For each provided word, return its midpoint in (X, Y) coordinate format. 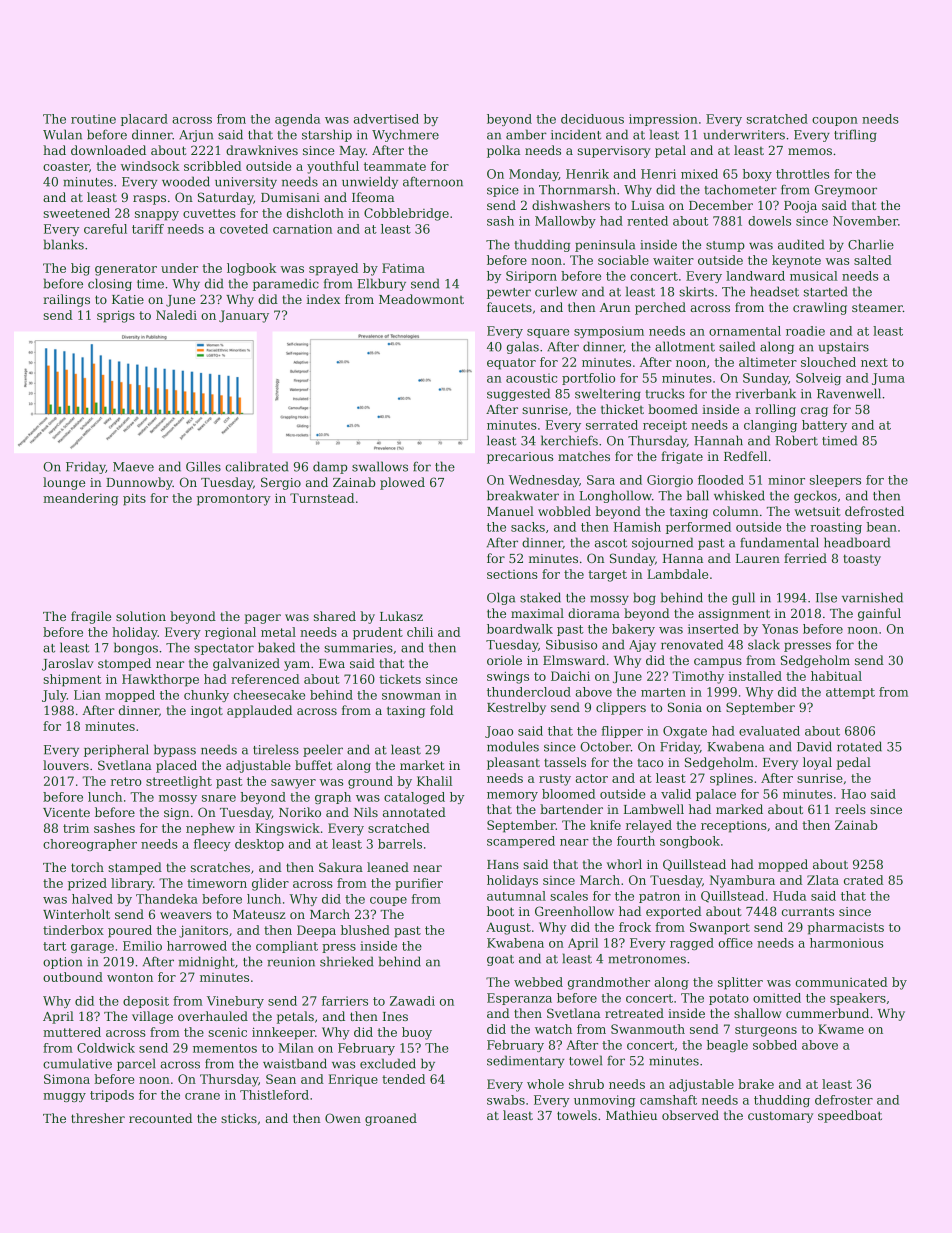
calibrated (256, 466)
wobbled (564, 511)
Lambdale (677, 574)
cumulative (77, 1063)
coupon (835, 121)
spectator (224, 649)
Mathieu (631, 1115)
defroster (844, 1100)
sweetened (76, 213)
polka (503, 151)
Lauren (758, 558)
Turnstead (322, 498)
